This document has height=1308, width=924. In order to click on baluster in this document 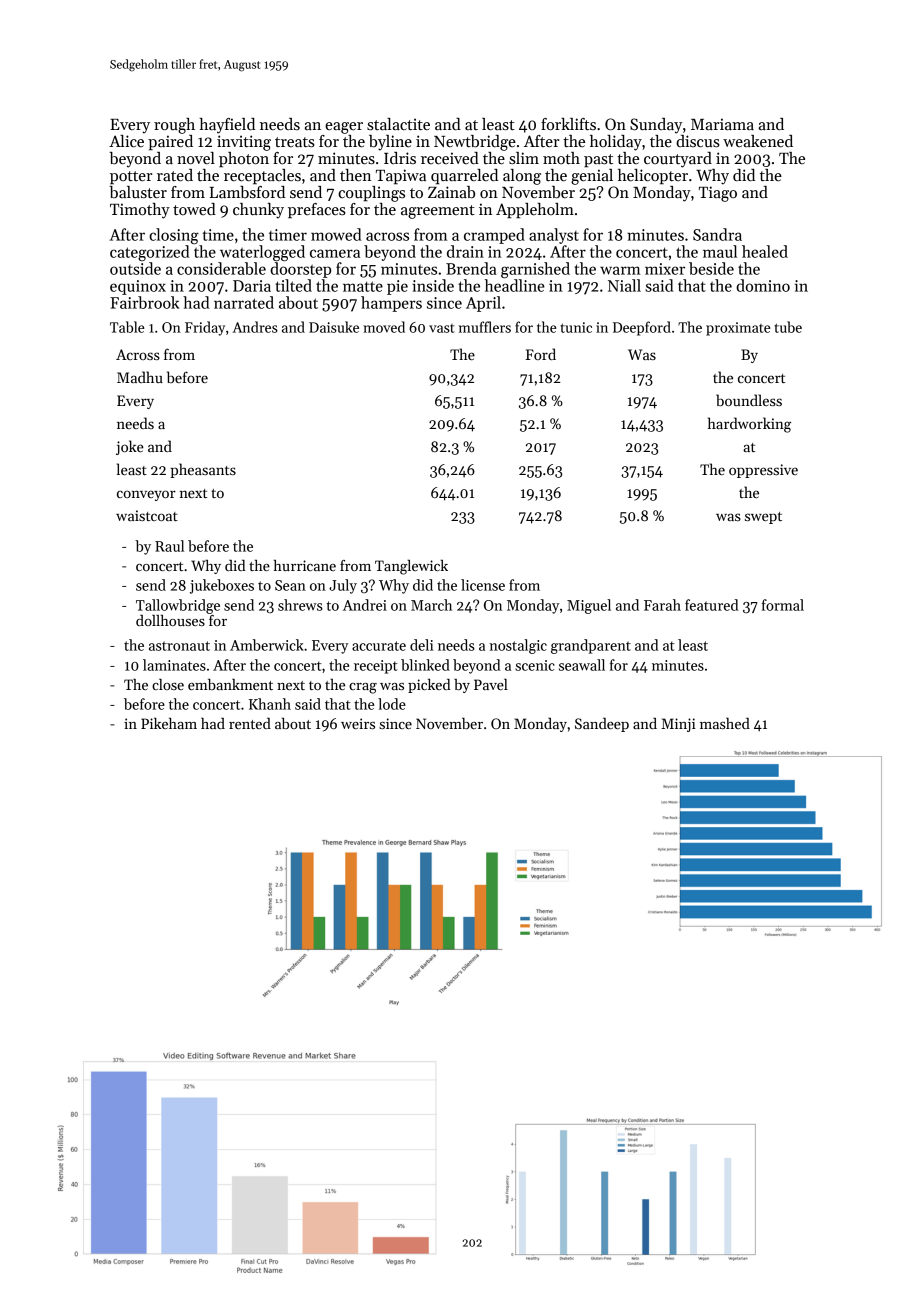, I will do `click(138, 192)`.
